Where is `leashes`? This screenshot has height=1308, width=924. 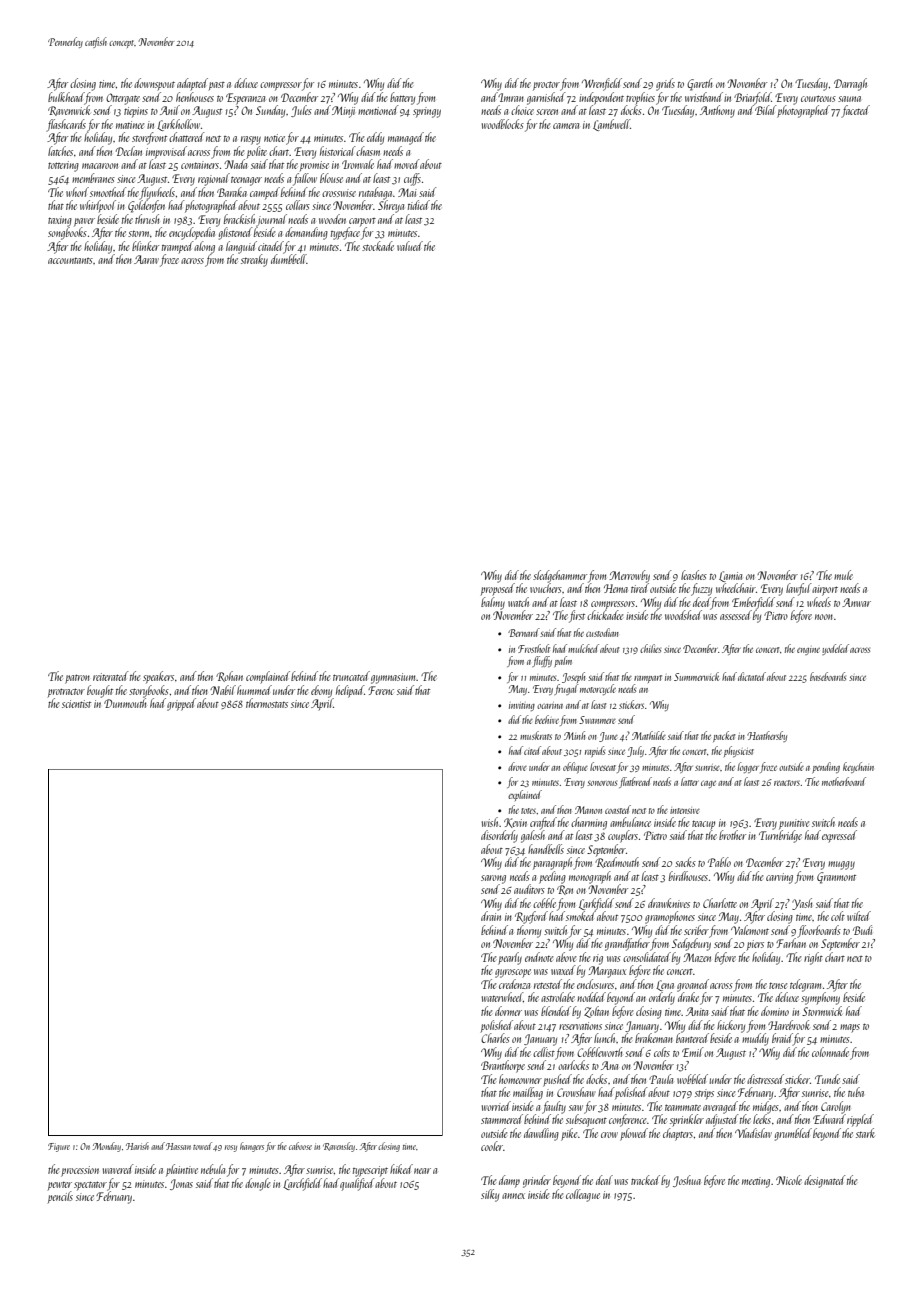 leashes is located at coordinates (694, 575).
